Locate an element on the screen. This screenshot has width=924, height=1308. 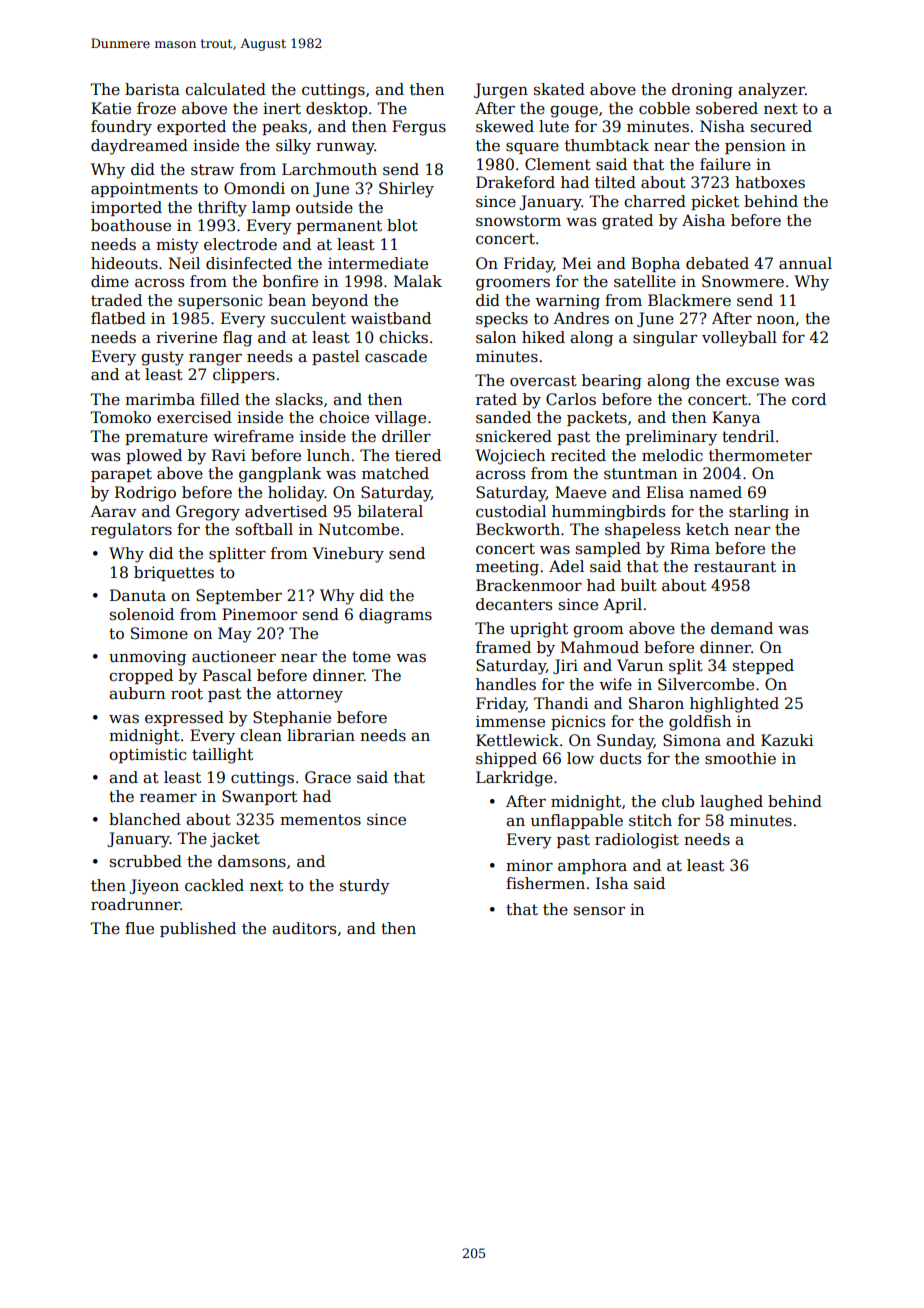
calculated is located at coordinates (225, 89).
